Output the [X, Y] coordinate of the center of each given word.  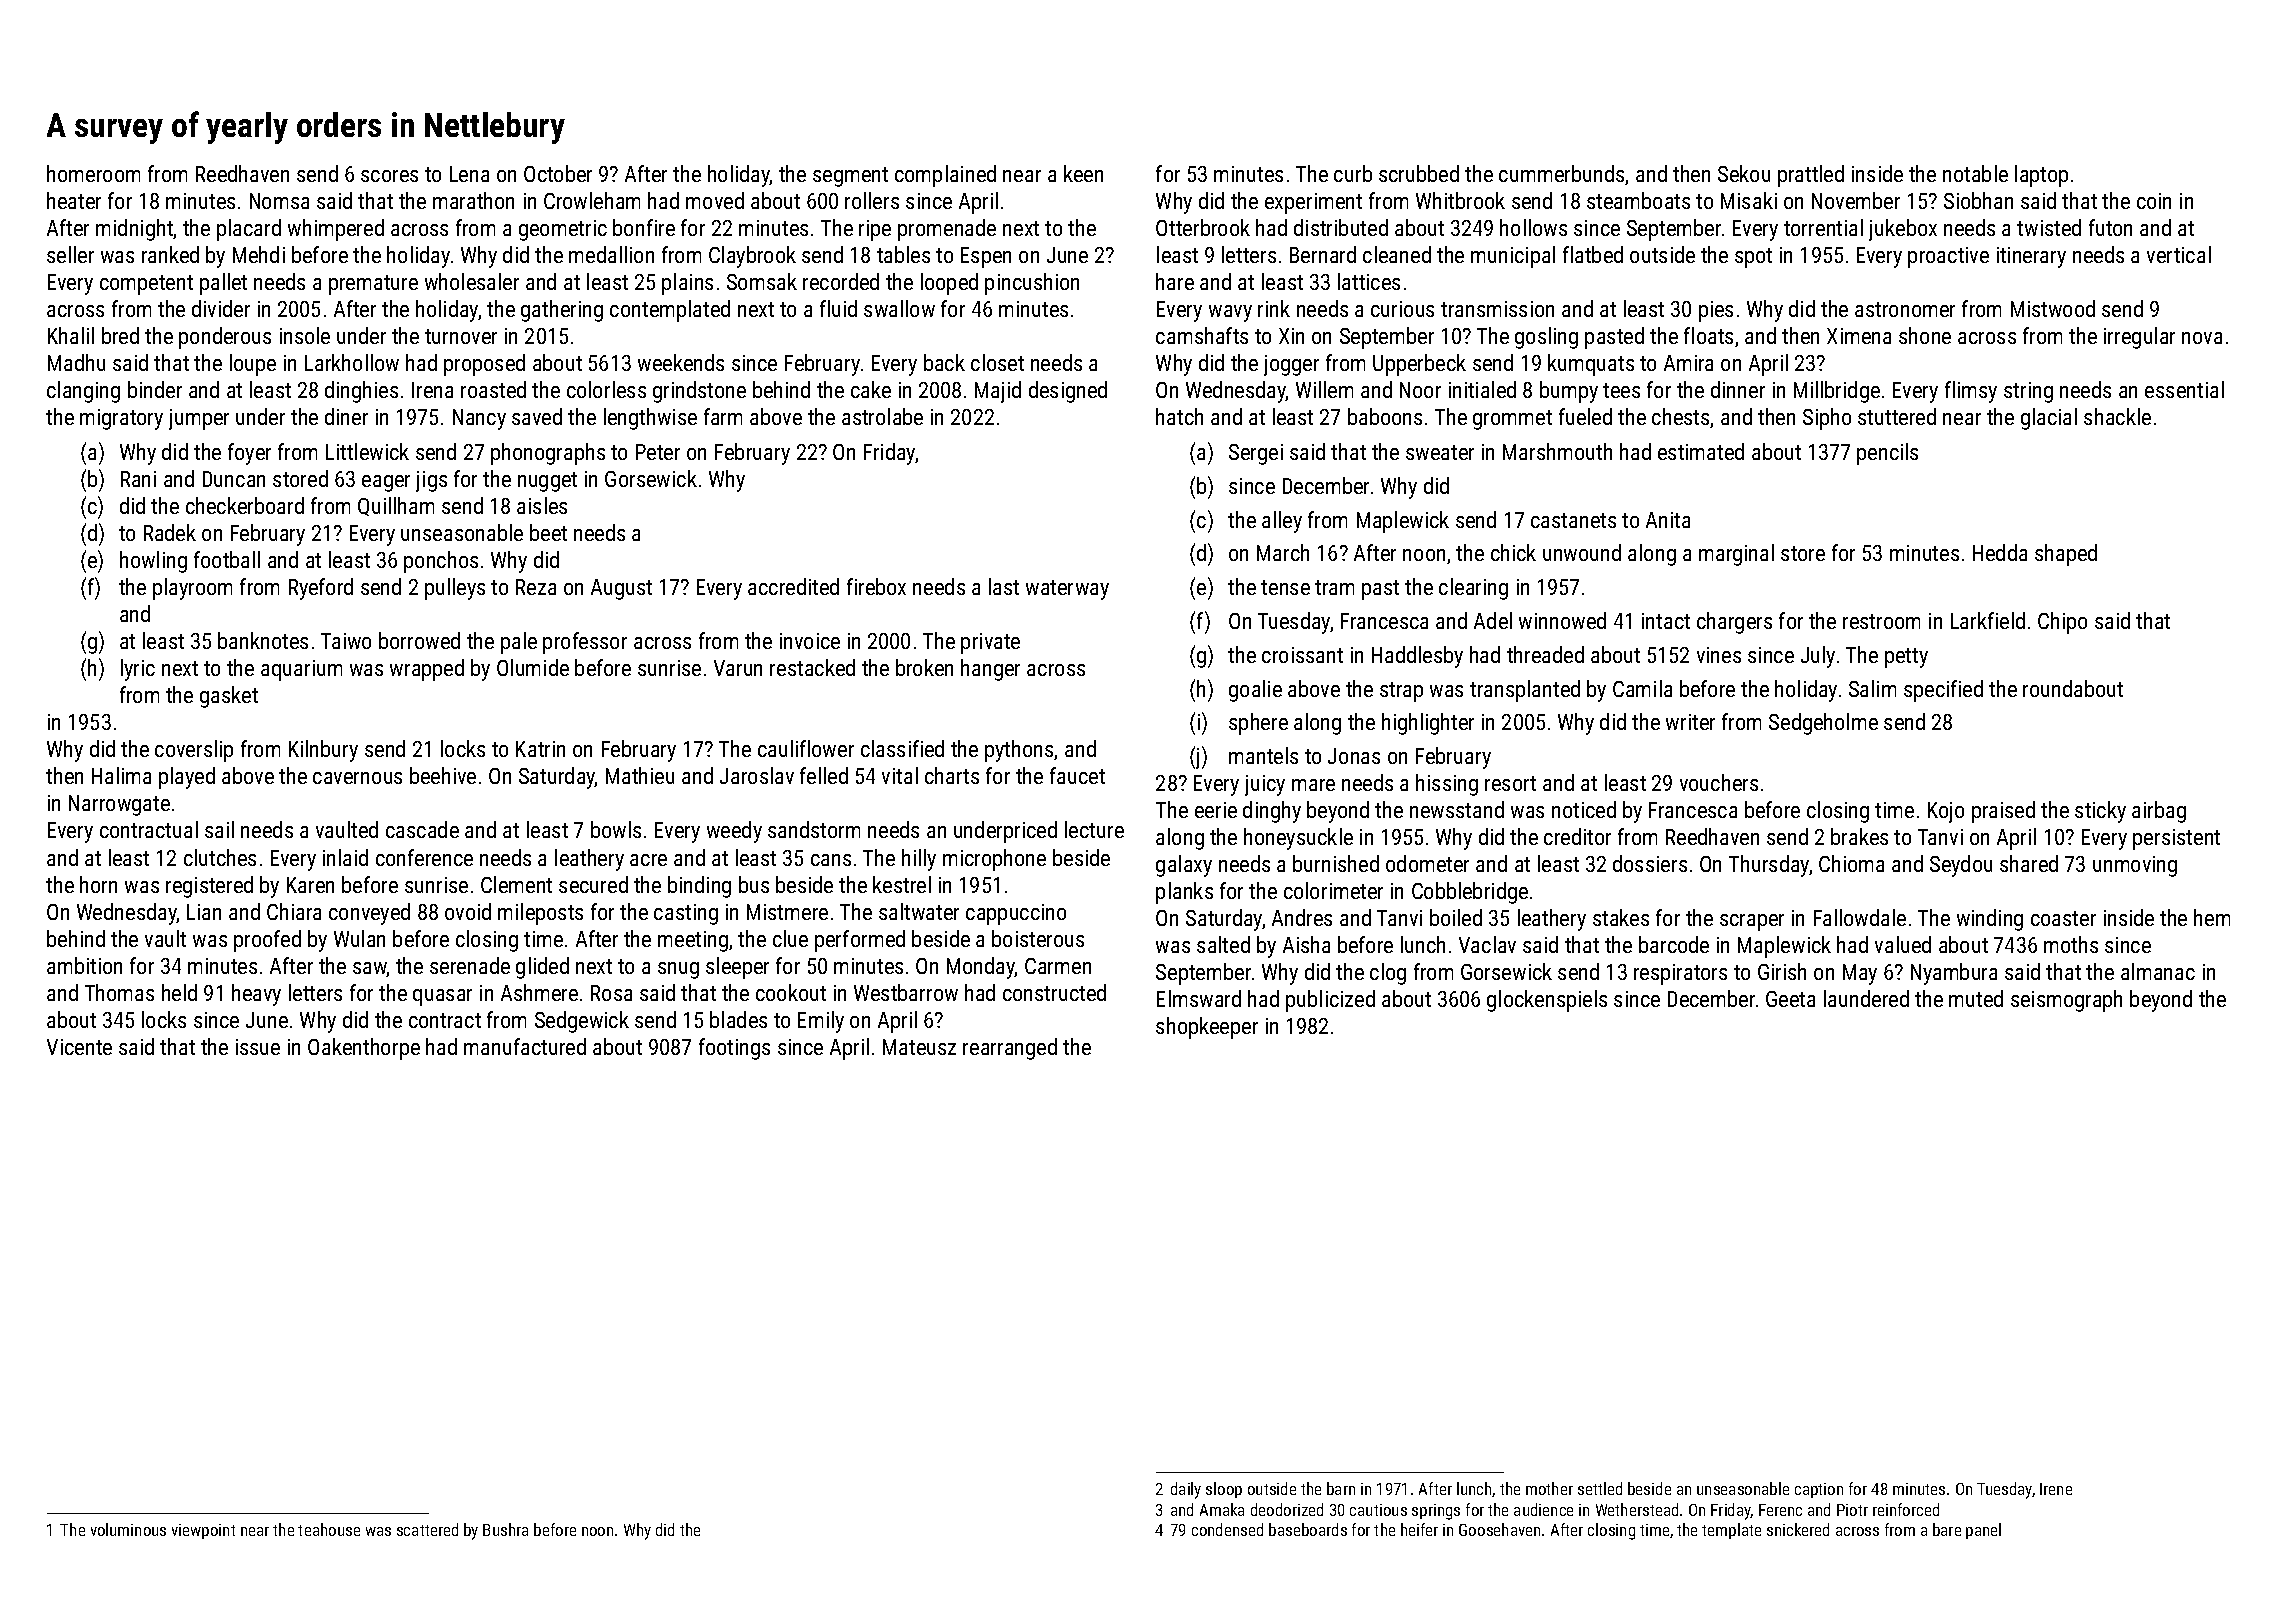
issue [258, 1047]
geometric [563, 230]
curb [1353, 173]
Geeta [1790, 999]
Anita [1668, 520]
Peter [658, 452]
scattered [427, 1529]
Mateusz [919, 1047]
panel [1983, 1531]
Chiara [294, 911]
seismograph [2066, 1001]
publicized [1330, 1001]
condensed [1227, 1529]
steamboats [1638, 200]
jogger [1291, 365]
